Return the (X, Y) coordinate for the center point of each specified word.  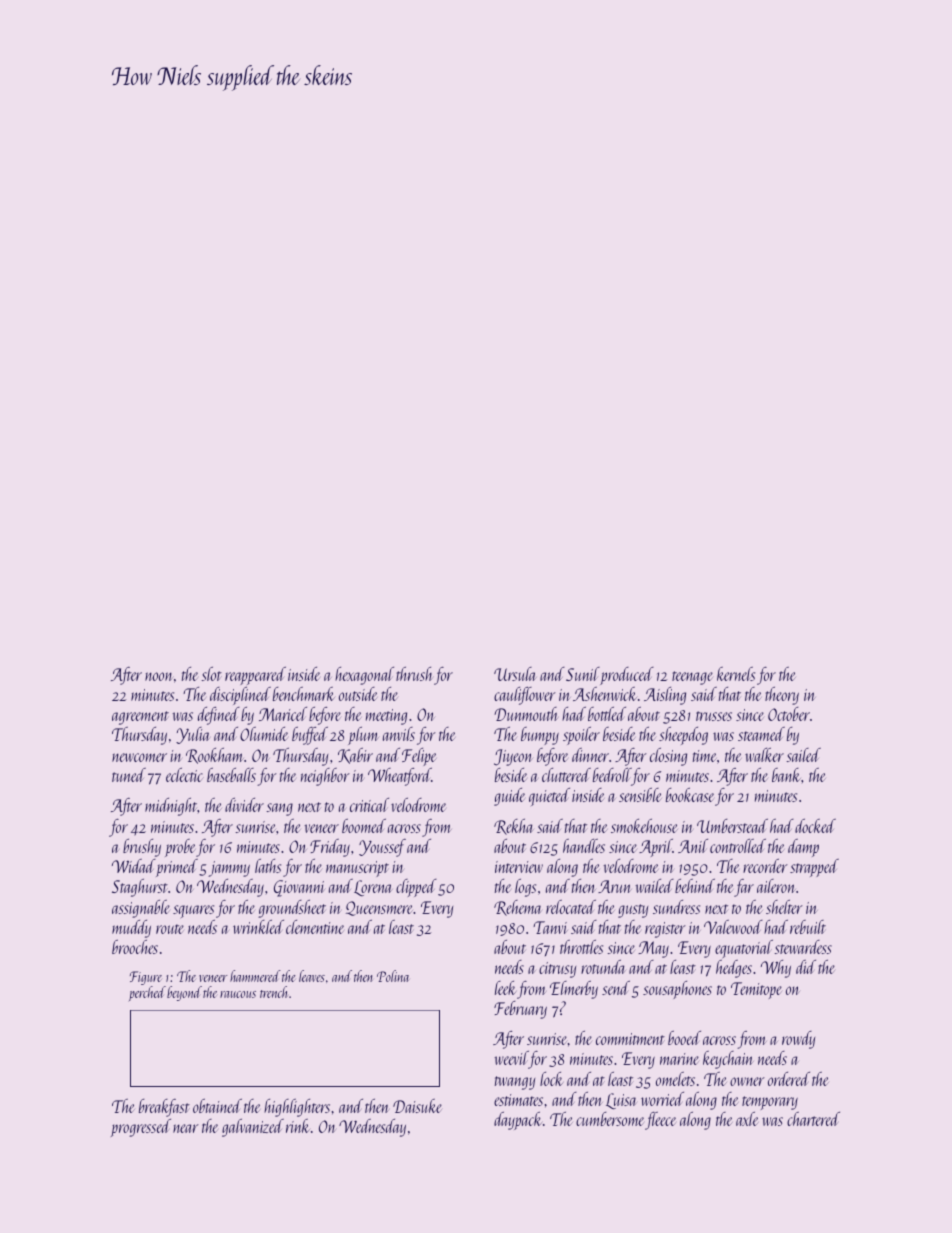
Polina (393, 976)
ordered (789, 1079)
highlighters (297, 1108)
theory (782, 696)
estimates (518, 1100)
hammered (255, 976)
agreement (140, 718)
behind (695, 886)
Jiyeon (513, 757)
